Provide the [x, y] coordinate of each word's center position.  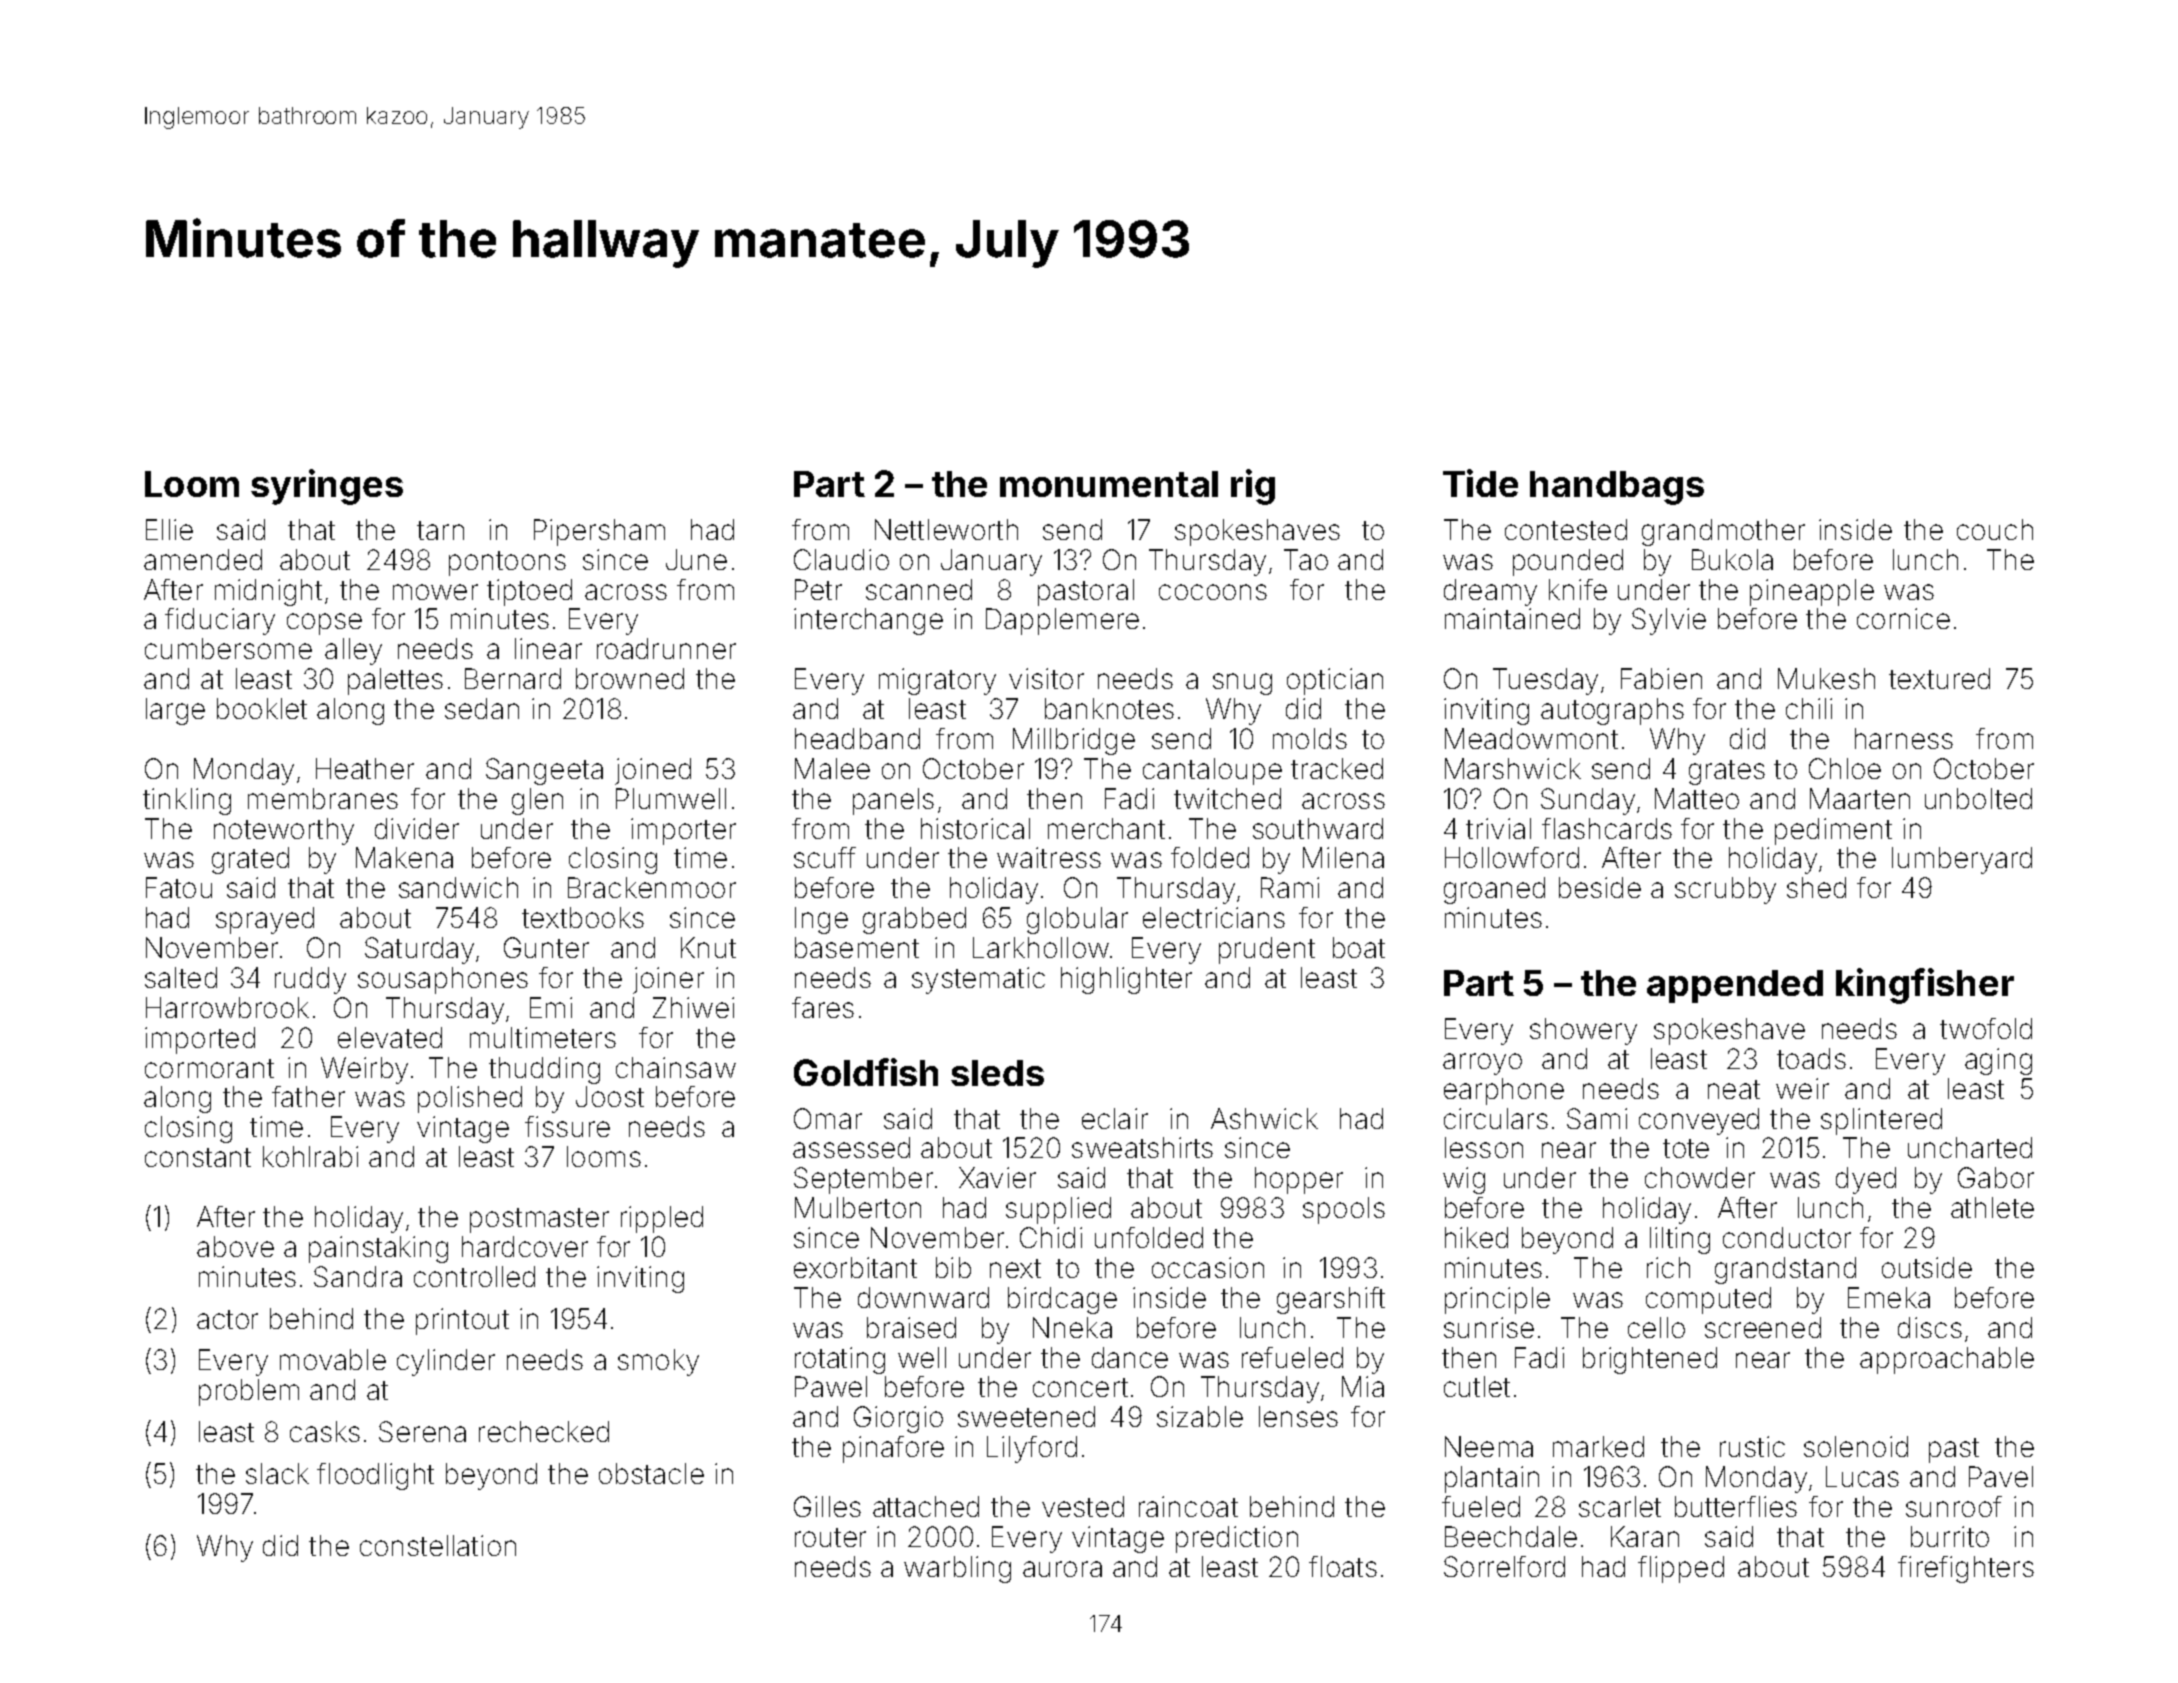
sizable [1200, 1416]
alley [353, 651]
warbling [957, 1569]
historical [975, 828]
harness [1904, 738]
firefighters [1966, 1569]
